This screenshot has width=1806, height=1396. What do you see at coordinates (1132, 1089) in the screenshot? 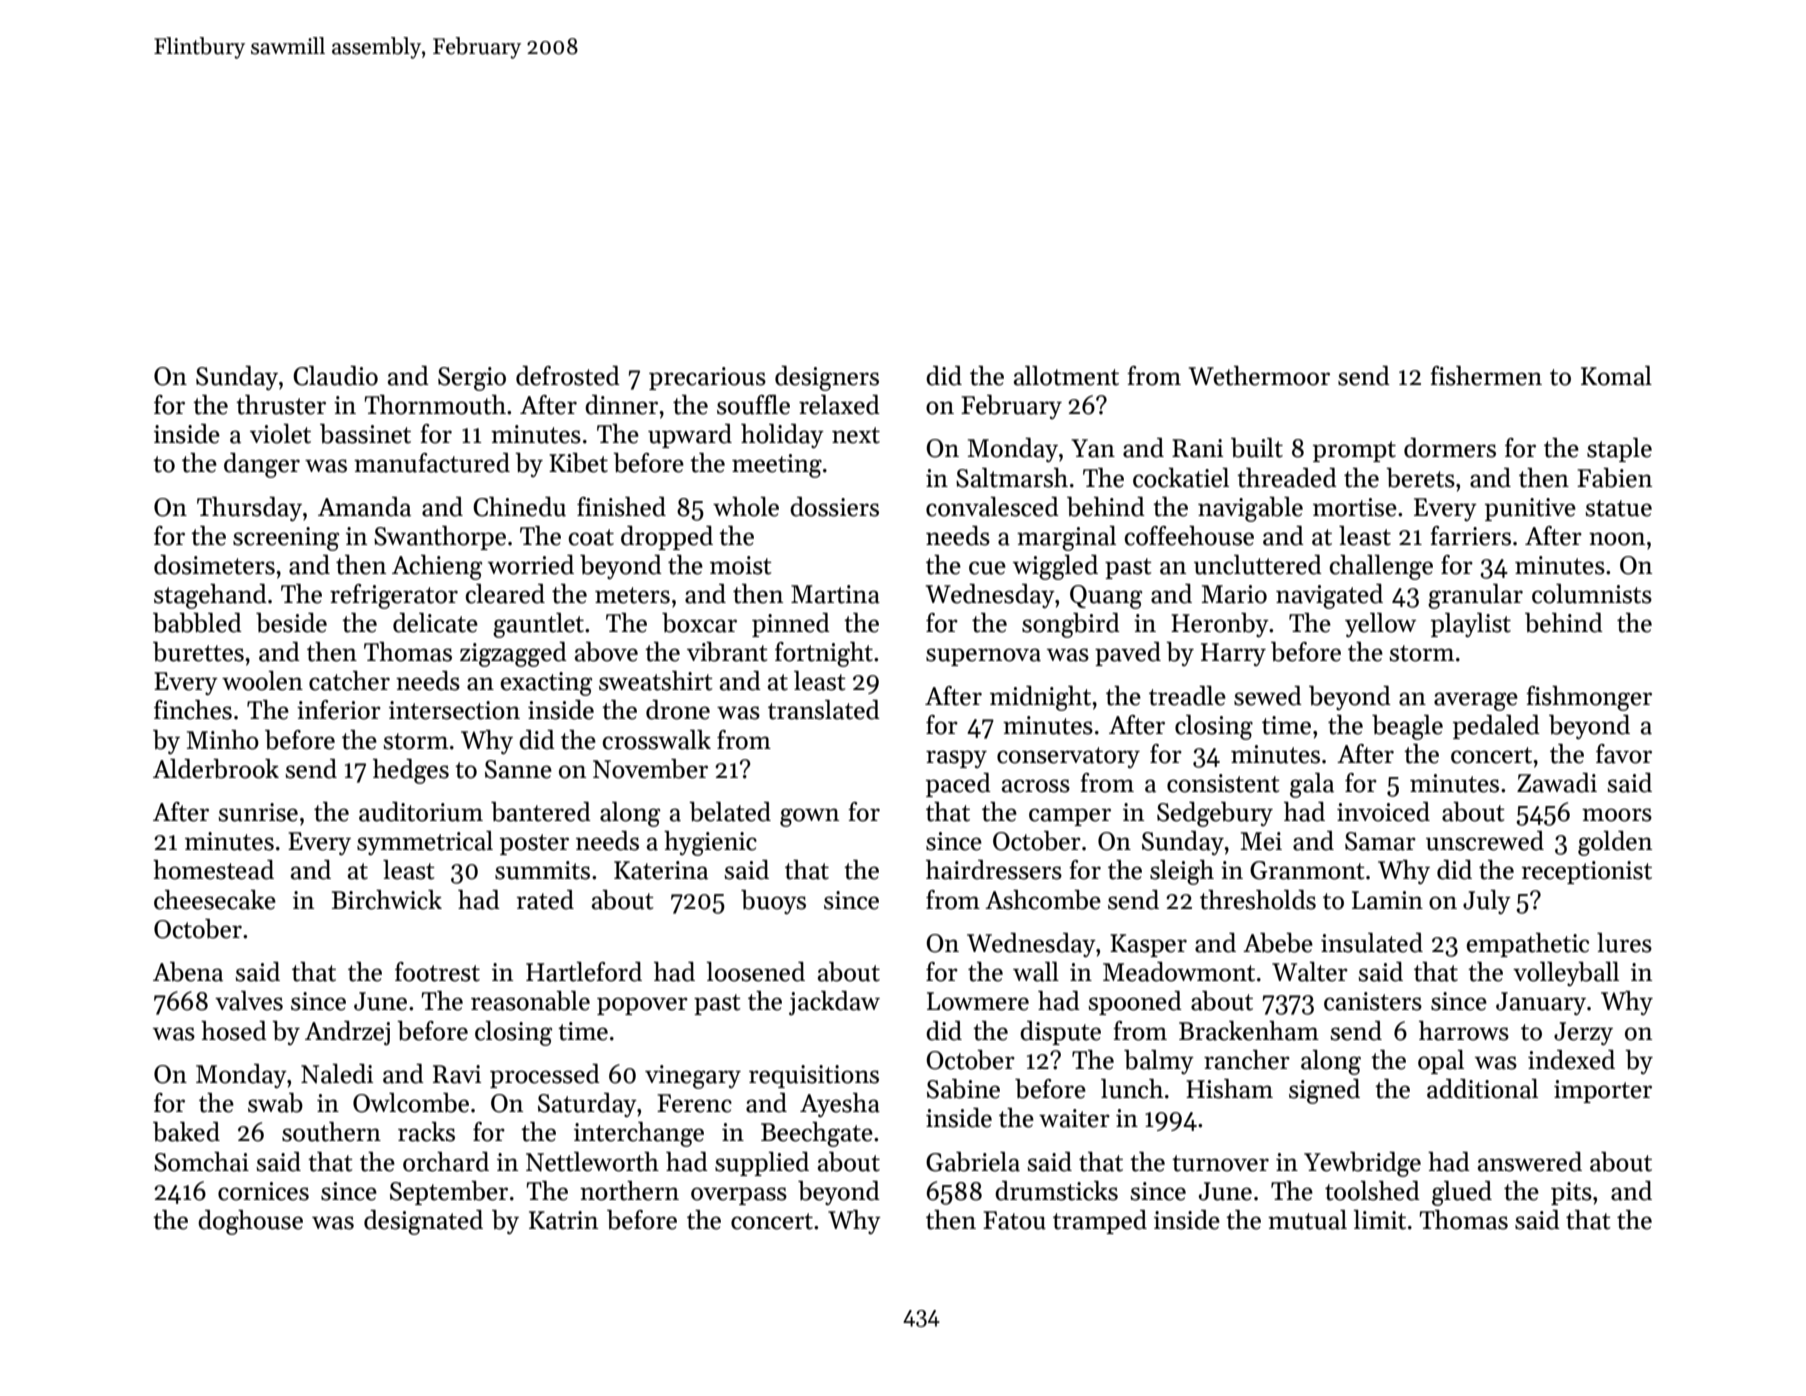
I see `lunch` at bounding box center [1132, 1089].
